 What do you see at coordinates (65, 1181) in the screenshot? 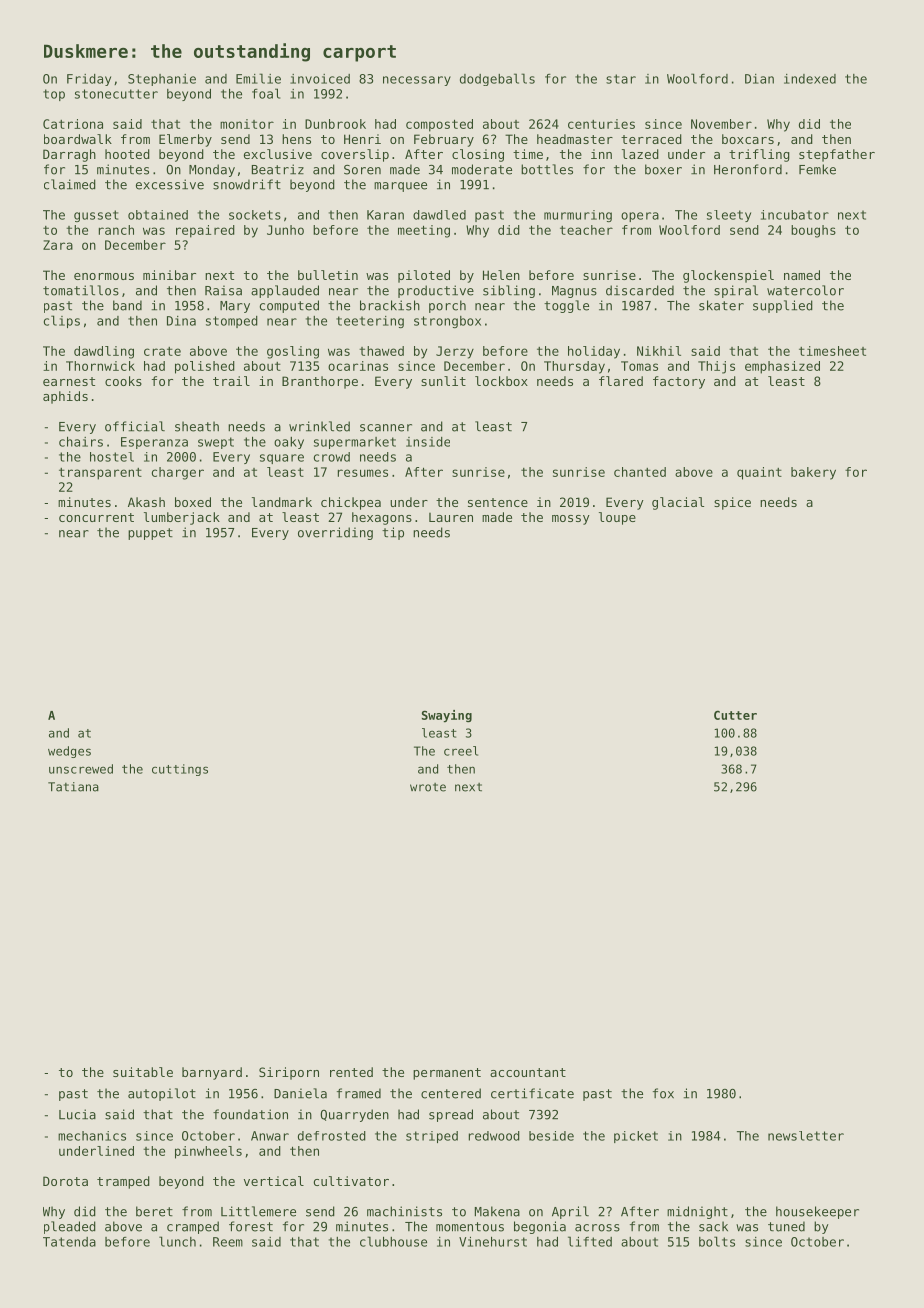
I see `Dorota` at bounding box center [65, 1181].
